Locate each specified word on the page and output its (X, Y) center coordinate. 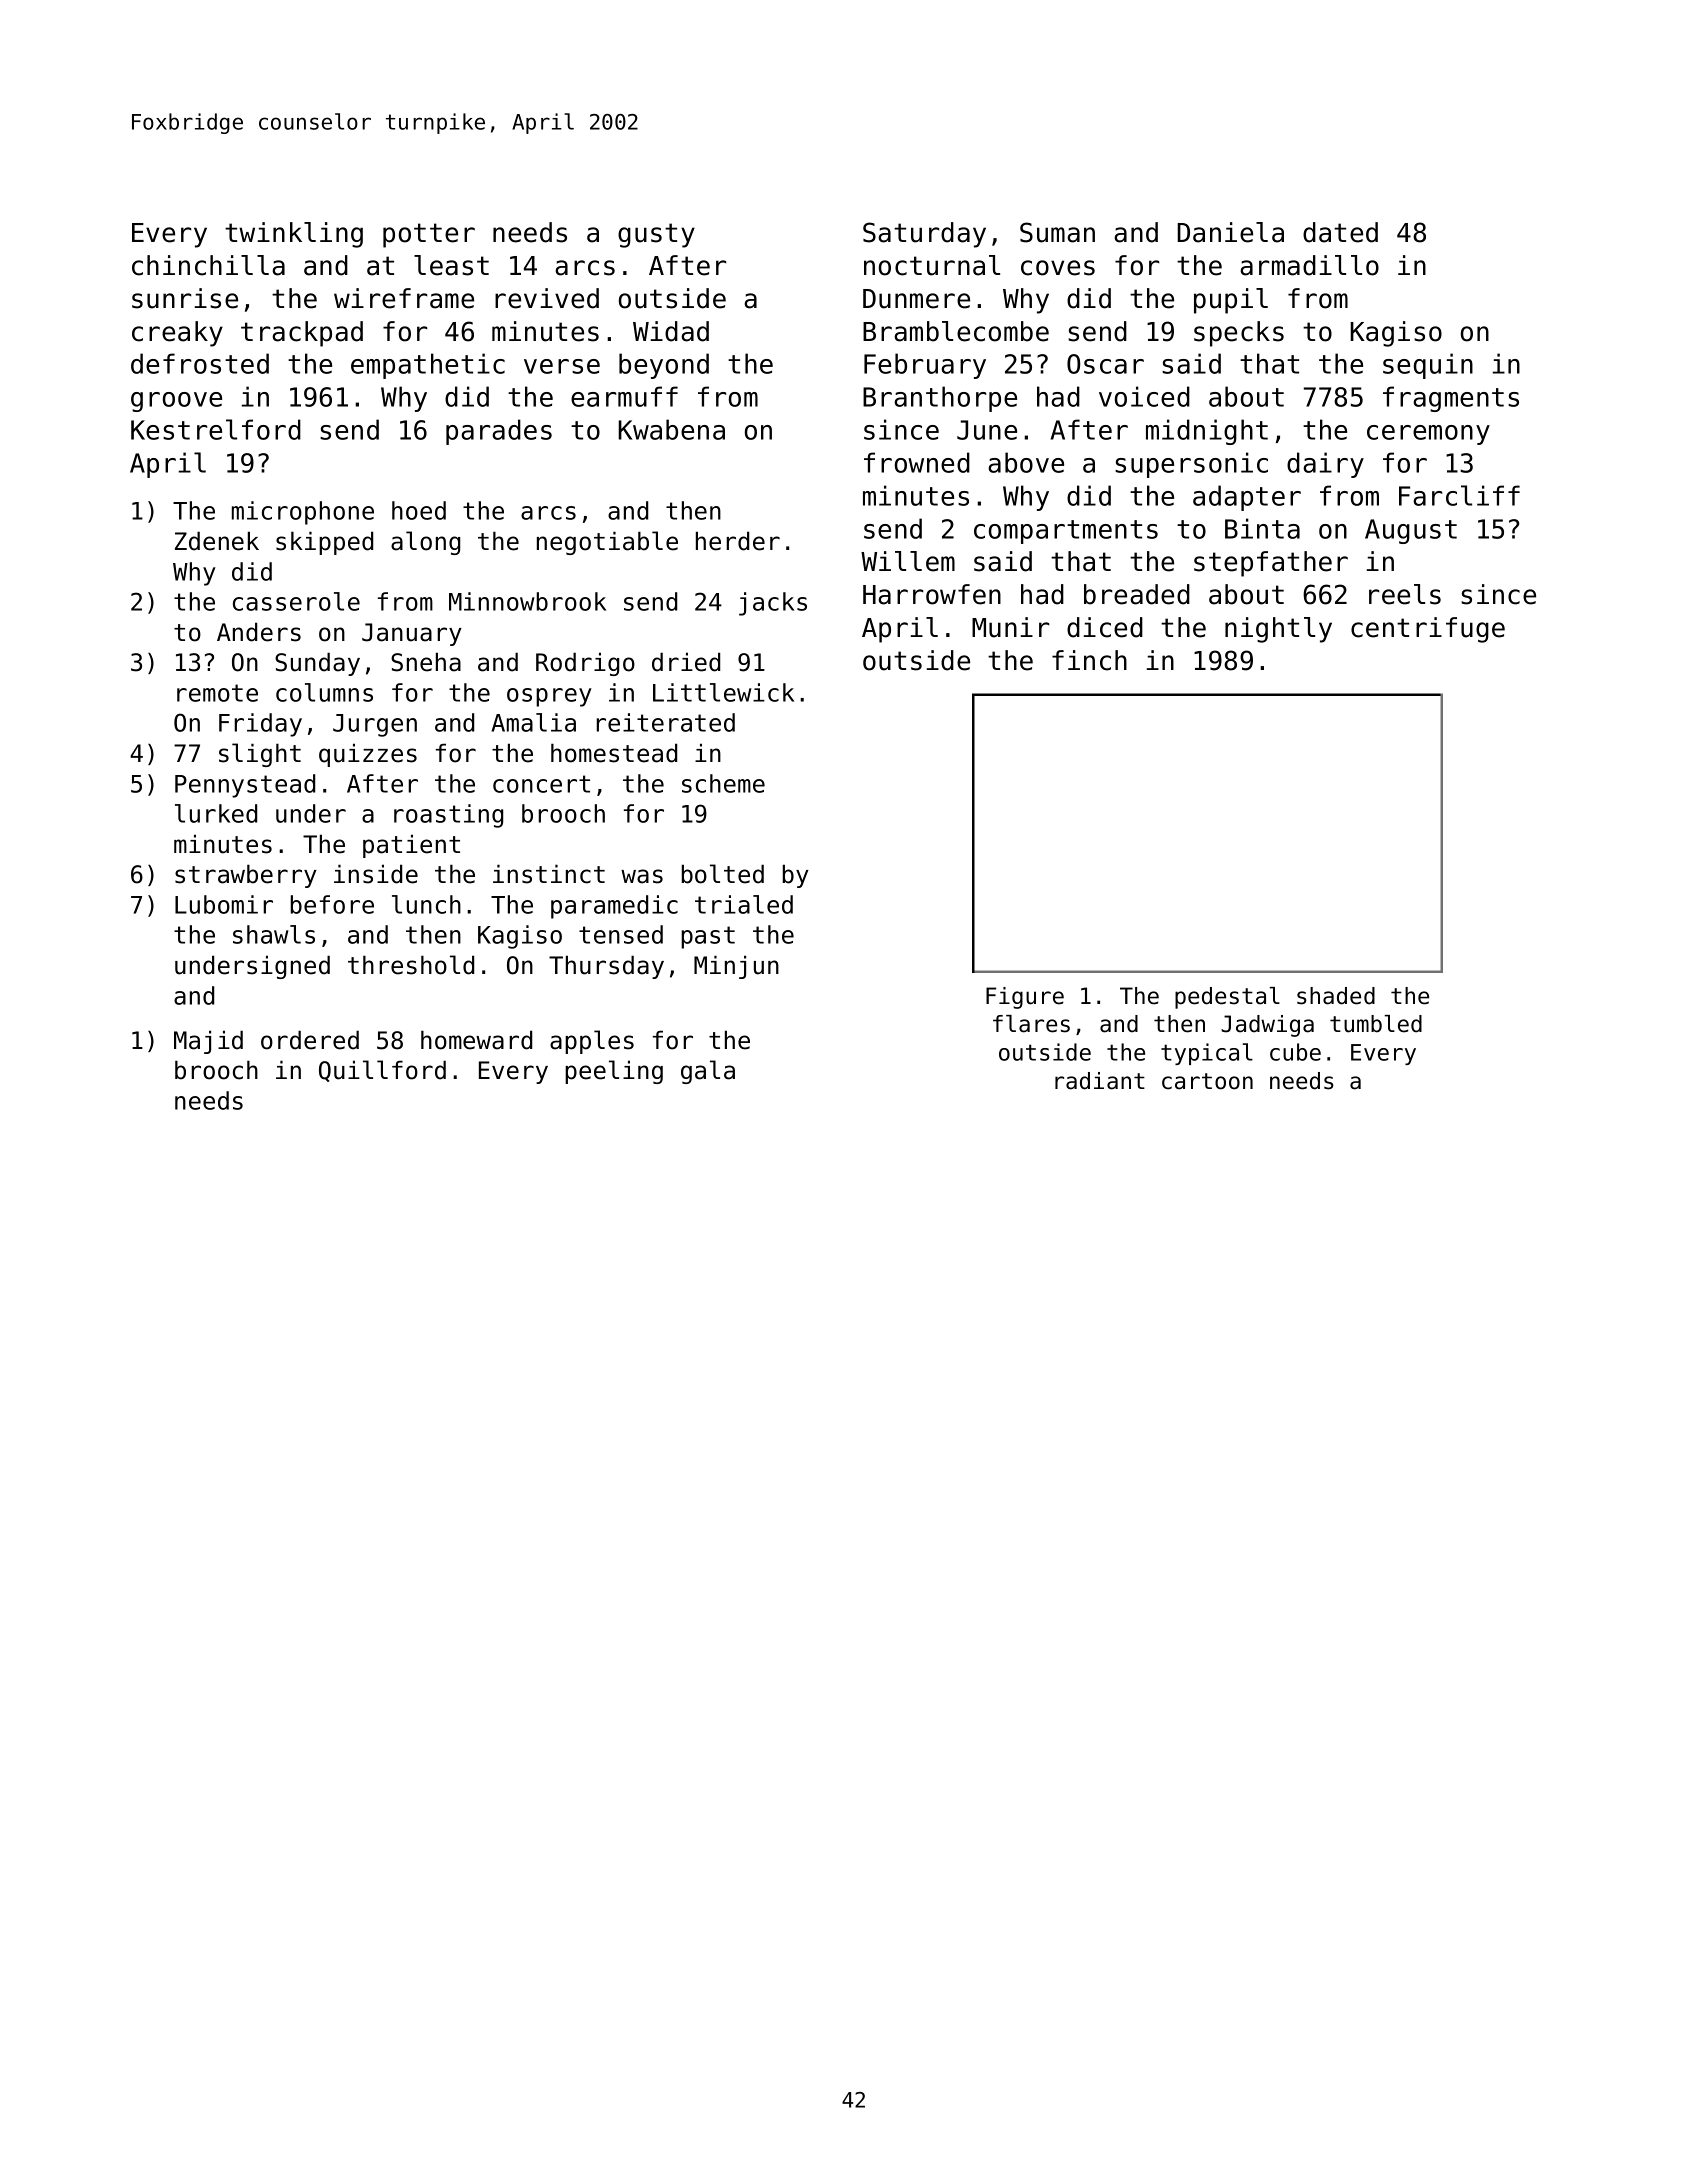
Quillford (382, 1071)
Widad (671, 331)
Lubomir (224, 904)
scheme (723, 783)
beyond (664, 366)
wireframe (404, 298)
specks (1239, 334)
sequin (1428, 366)
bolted (723, 874)
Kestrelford (216, 429)
